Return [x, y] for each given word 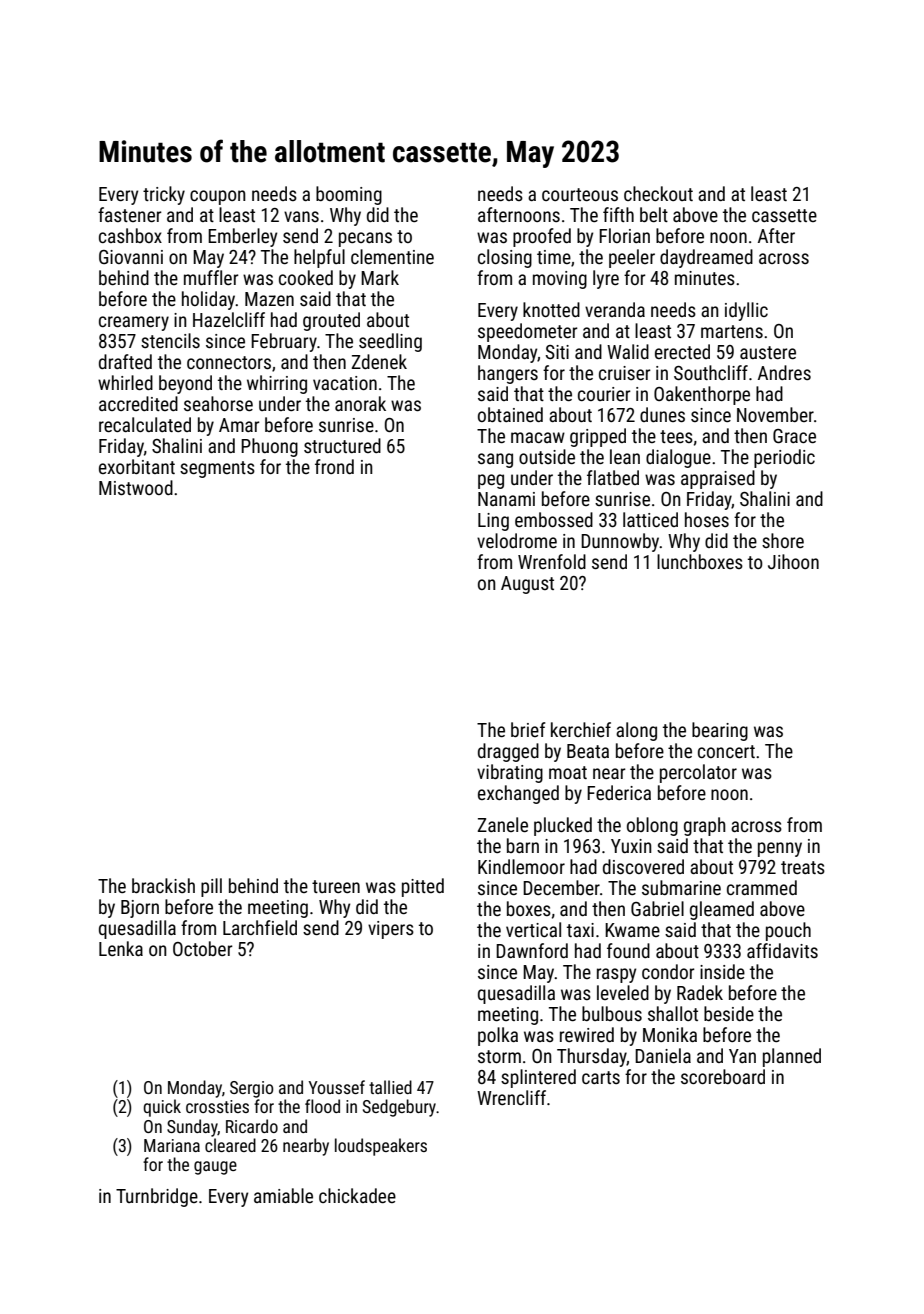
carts [601, 1077]
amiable [283, 1195]
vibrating [510, 773]
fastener [130, 214]
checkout [658, 193]
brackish [163, 885]
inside [722, 971]
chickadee [357, 1195]
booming [349, 195]
